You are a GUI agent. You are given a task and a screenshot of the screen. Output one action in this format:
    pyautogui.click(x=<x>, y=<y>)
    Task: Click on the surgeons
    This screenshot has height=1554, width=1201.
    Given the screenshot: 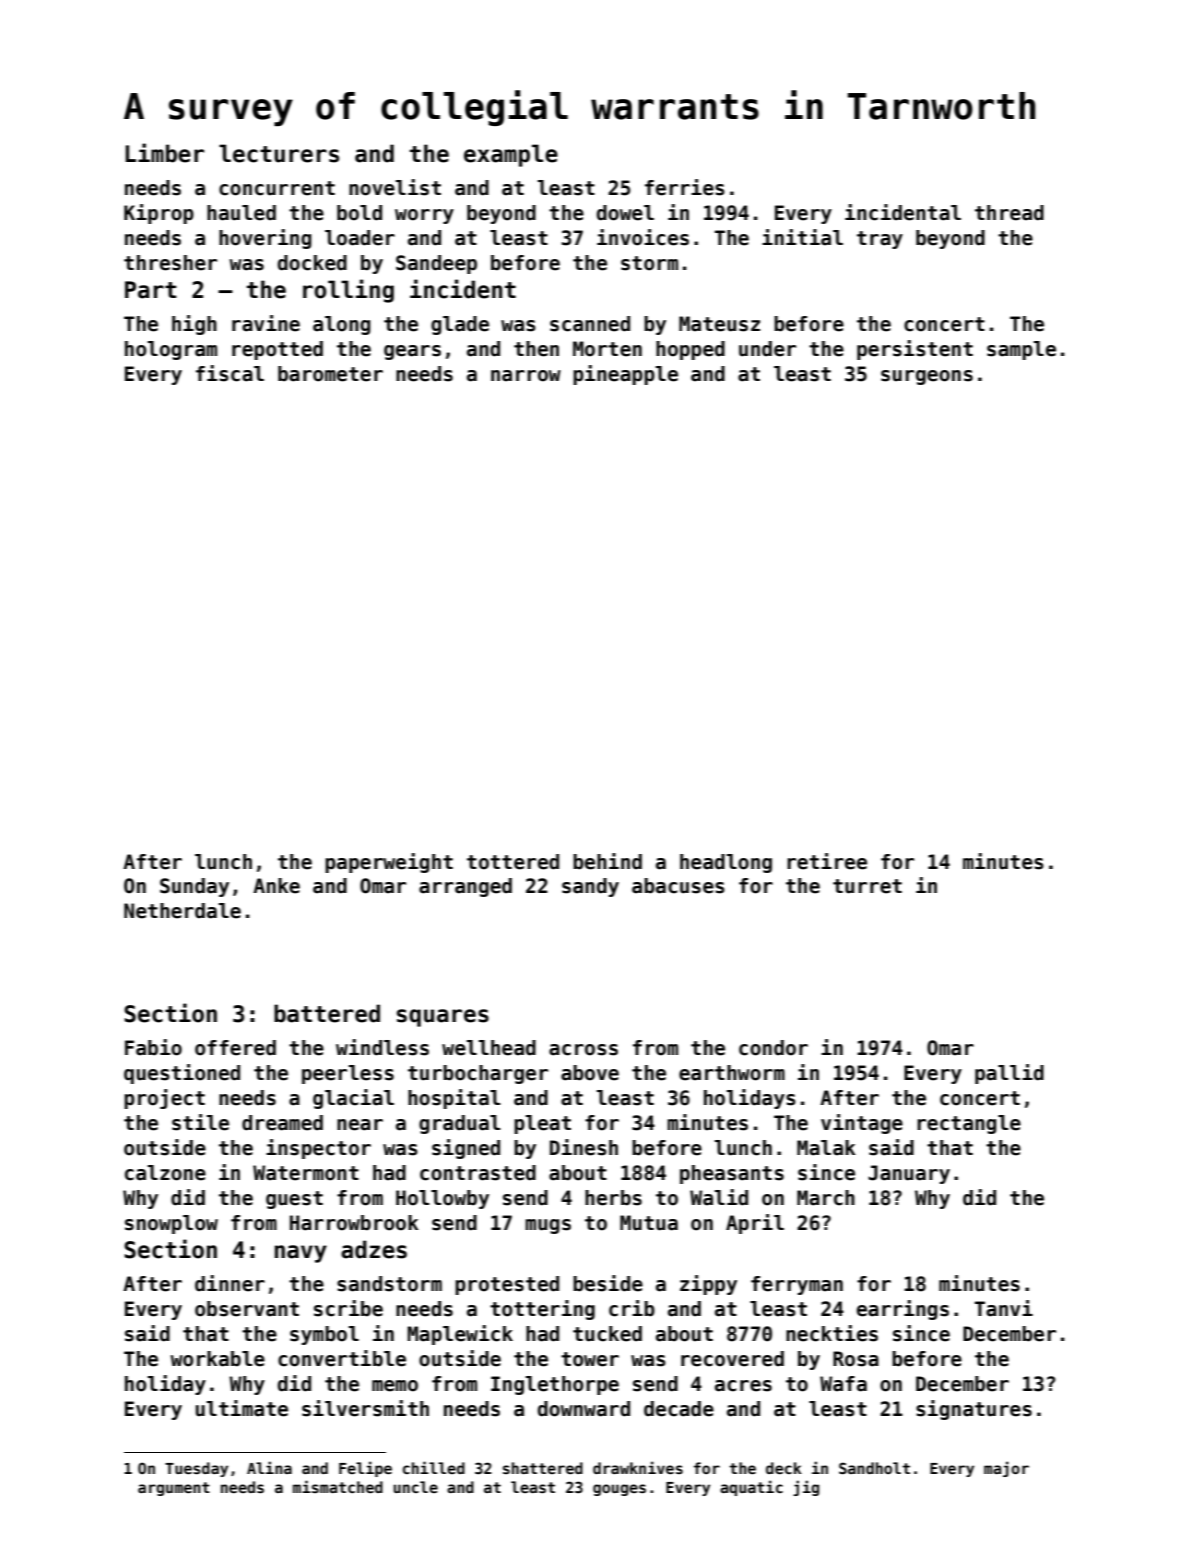 What is the action you would take?
    pyautogui.click(x=927, y=377)
